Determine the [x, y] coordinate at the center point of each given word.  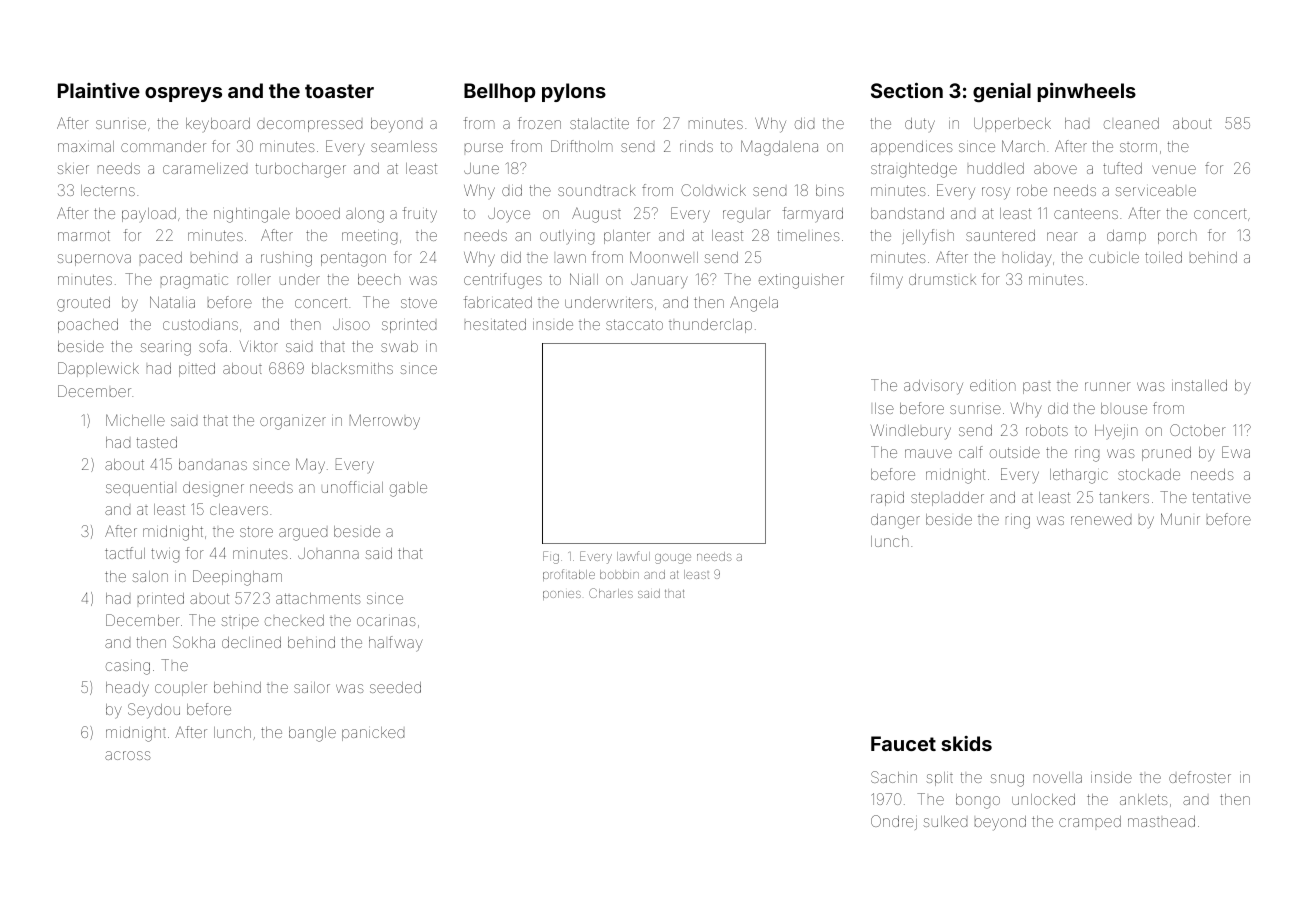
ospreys [183, 94]
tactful [125, 553]
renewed [1101, 520]
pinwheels [1086, 92]
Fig [551, 557]
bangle [312, 734]
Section [907, 90]
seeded [395, 687]
